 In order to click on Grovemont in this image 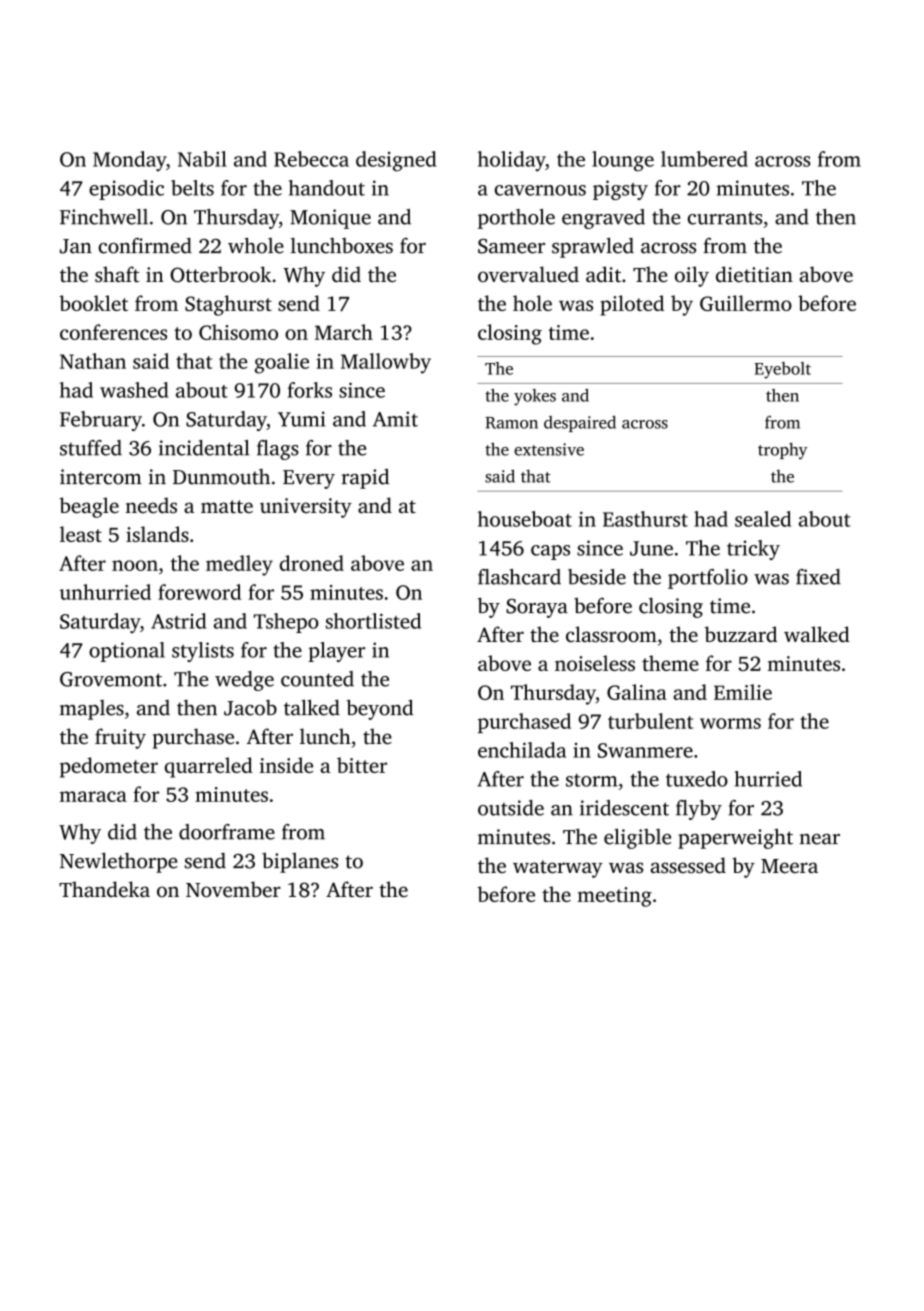, I will do `click(111, 679)`.
